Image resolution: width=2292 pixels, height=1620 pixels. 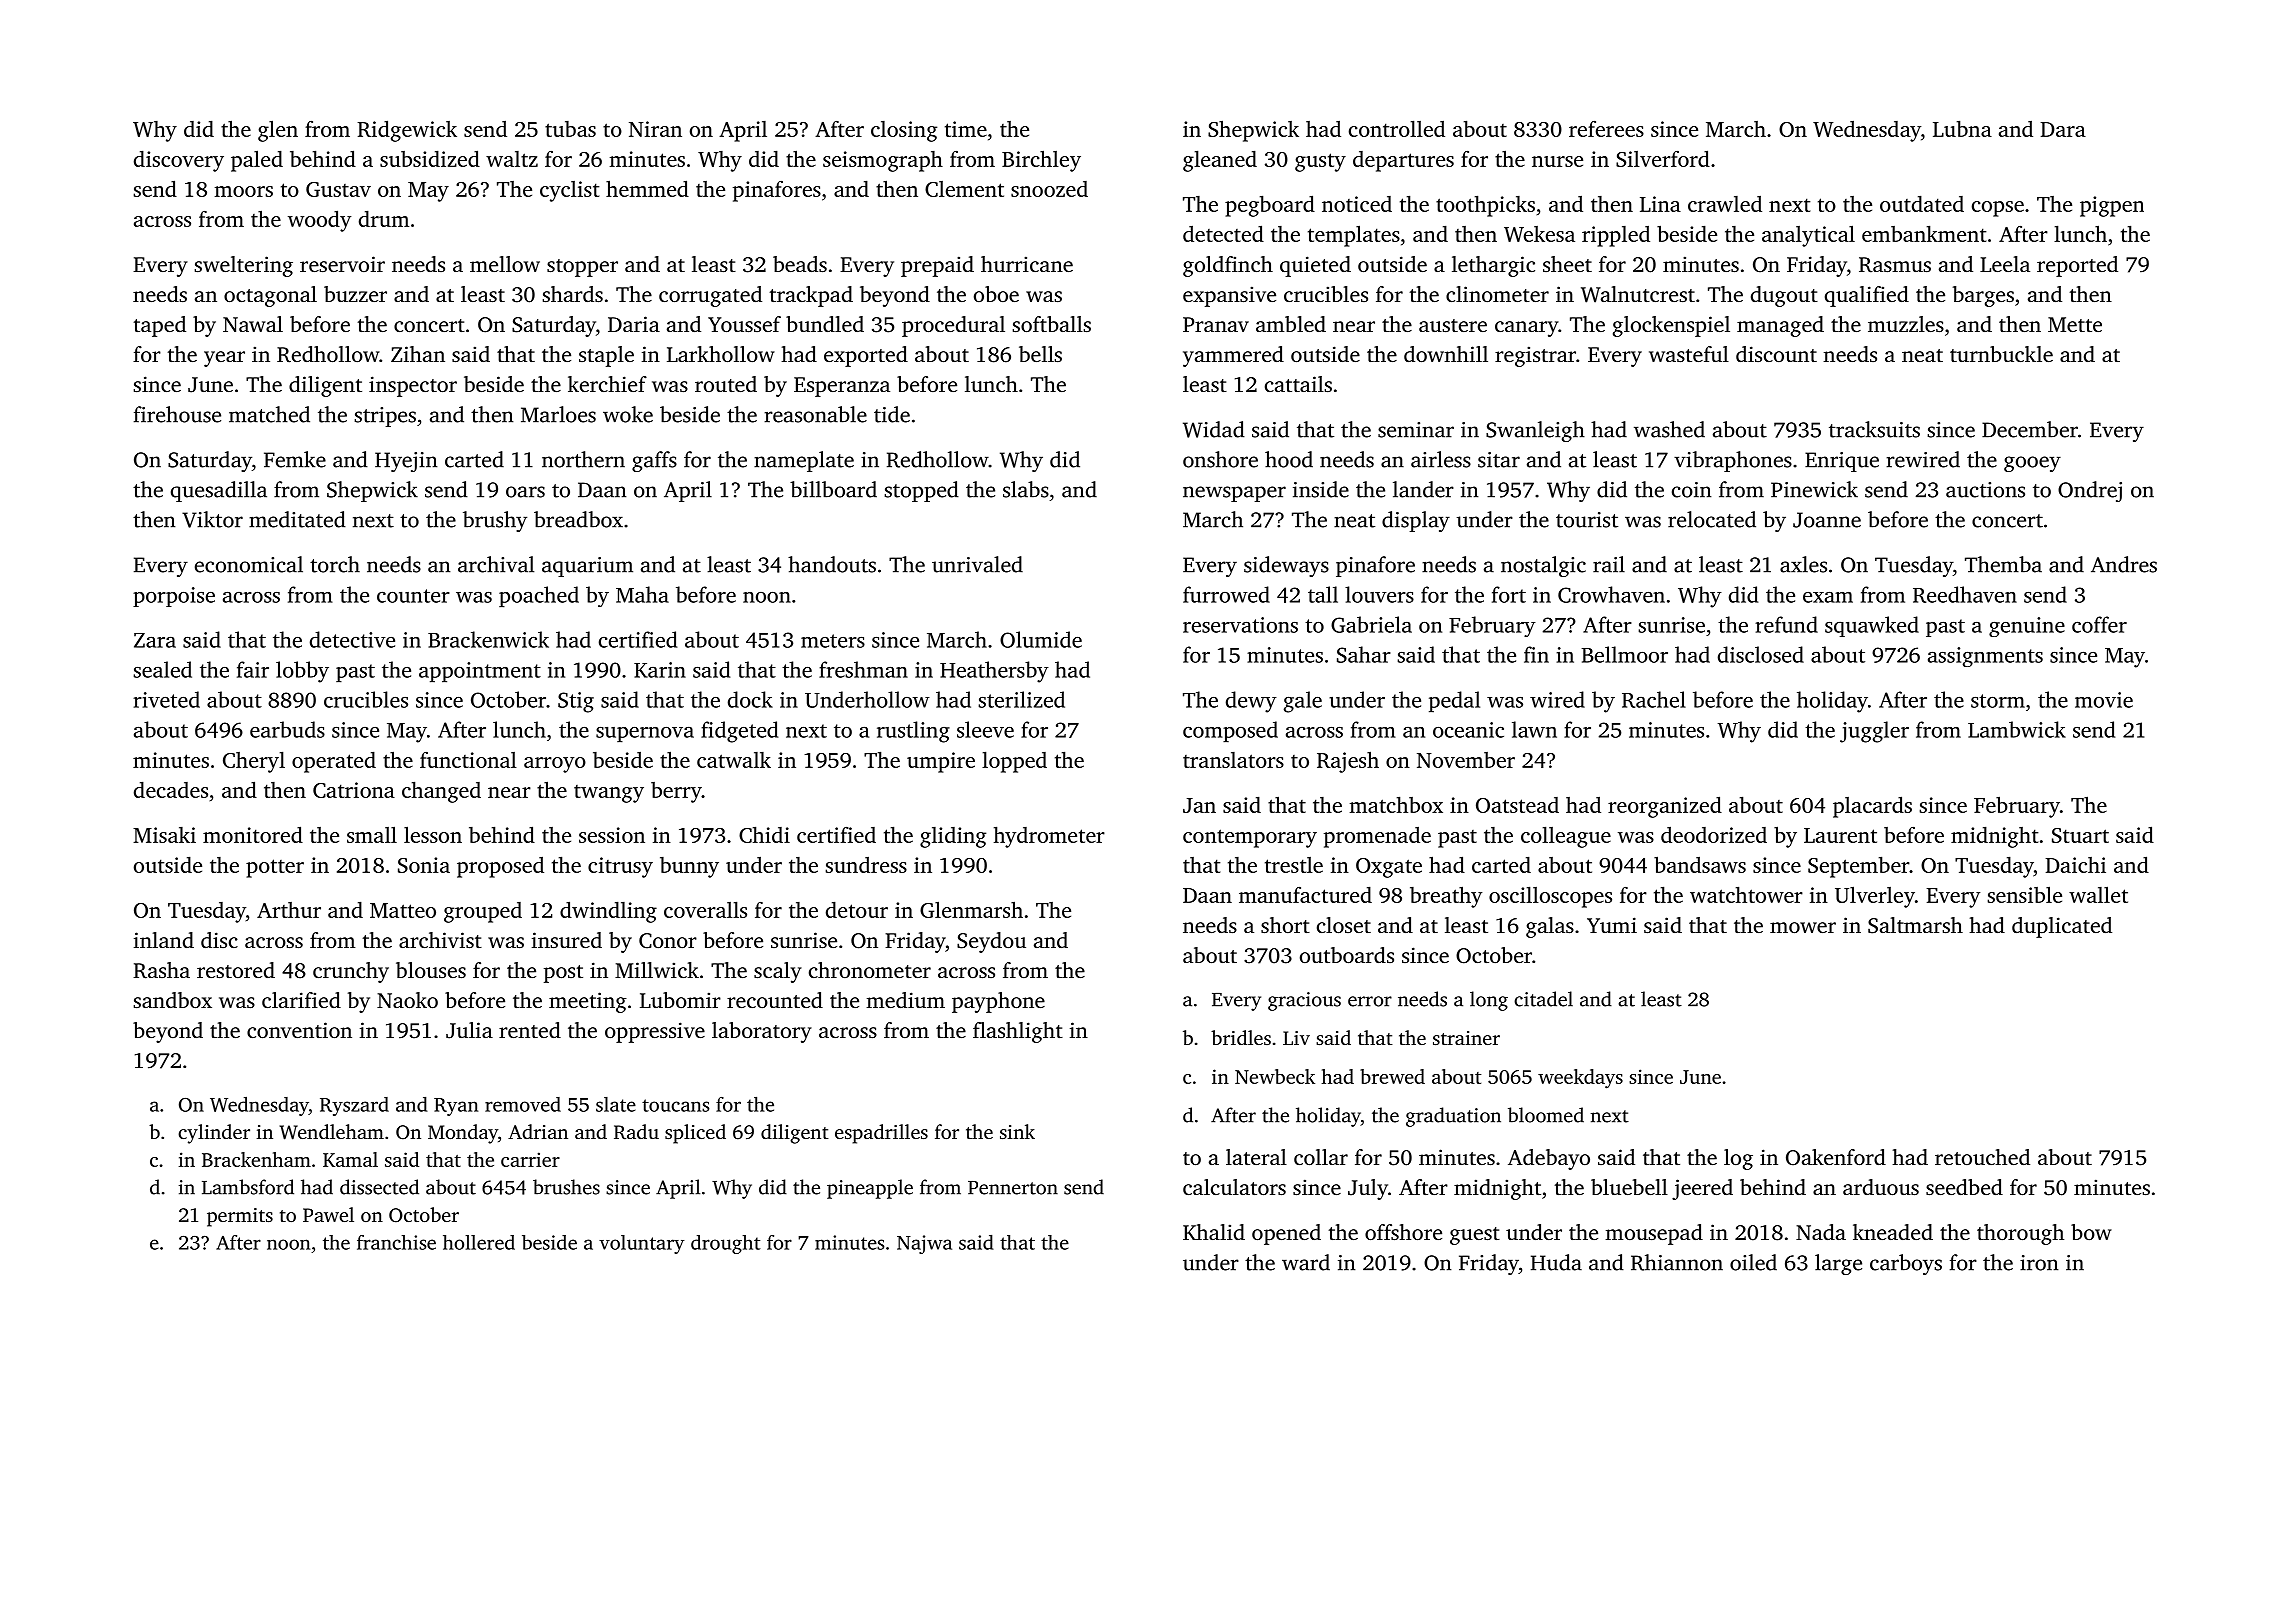 What do you see at coordinates (468, 760) in the screenshot?
I see `functional` at bounding box center [468, 760].
